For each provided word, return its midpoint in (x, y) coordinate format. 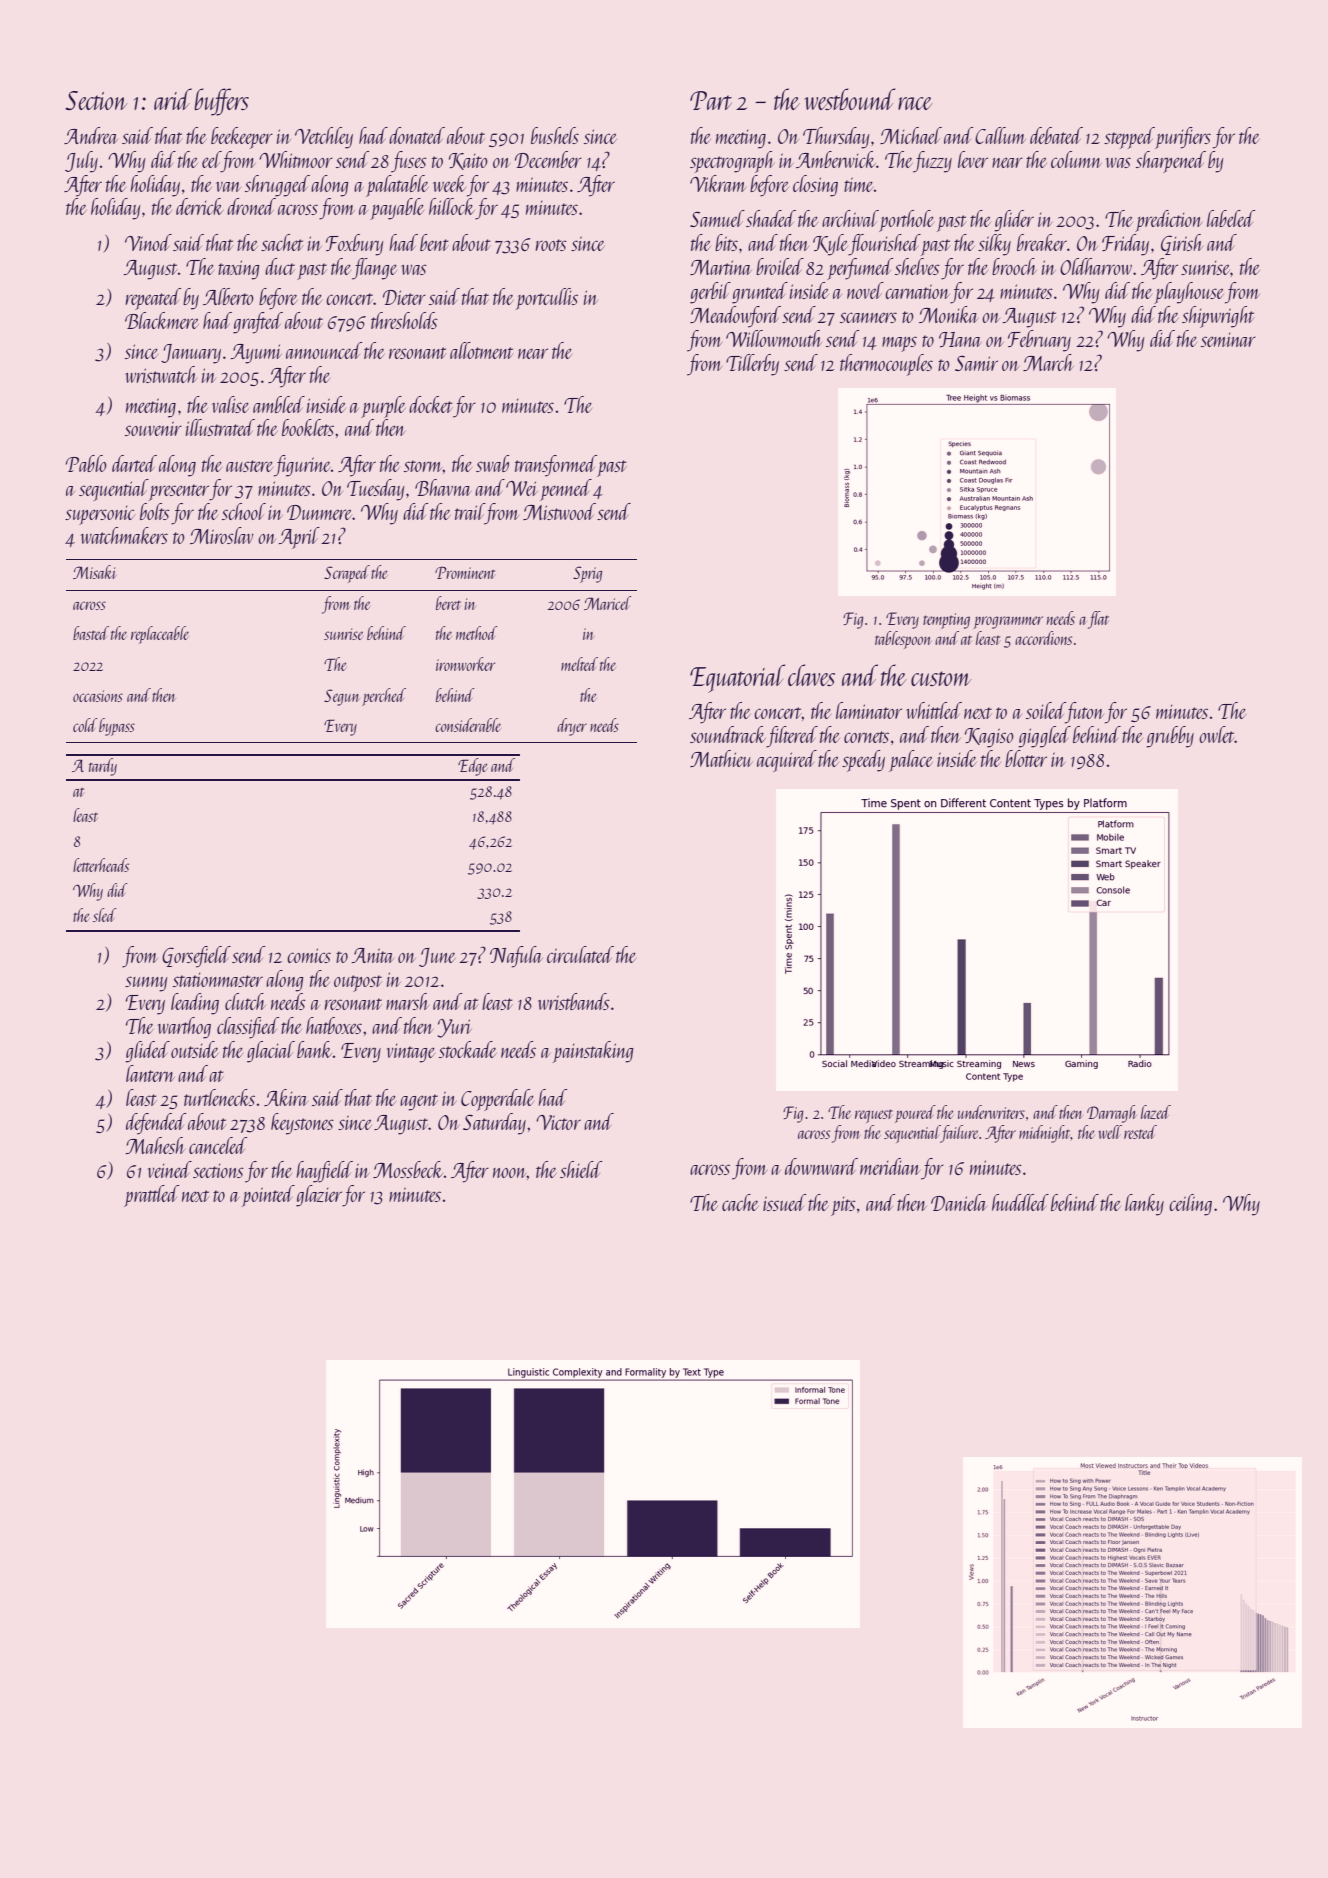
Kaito (468, 161)
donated (417, 135)
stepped (1129, 138)
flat (1098, 620)
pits (843, 1206)
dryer (572, 727)
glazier (319, 1196)
